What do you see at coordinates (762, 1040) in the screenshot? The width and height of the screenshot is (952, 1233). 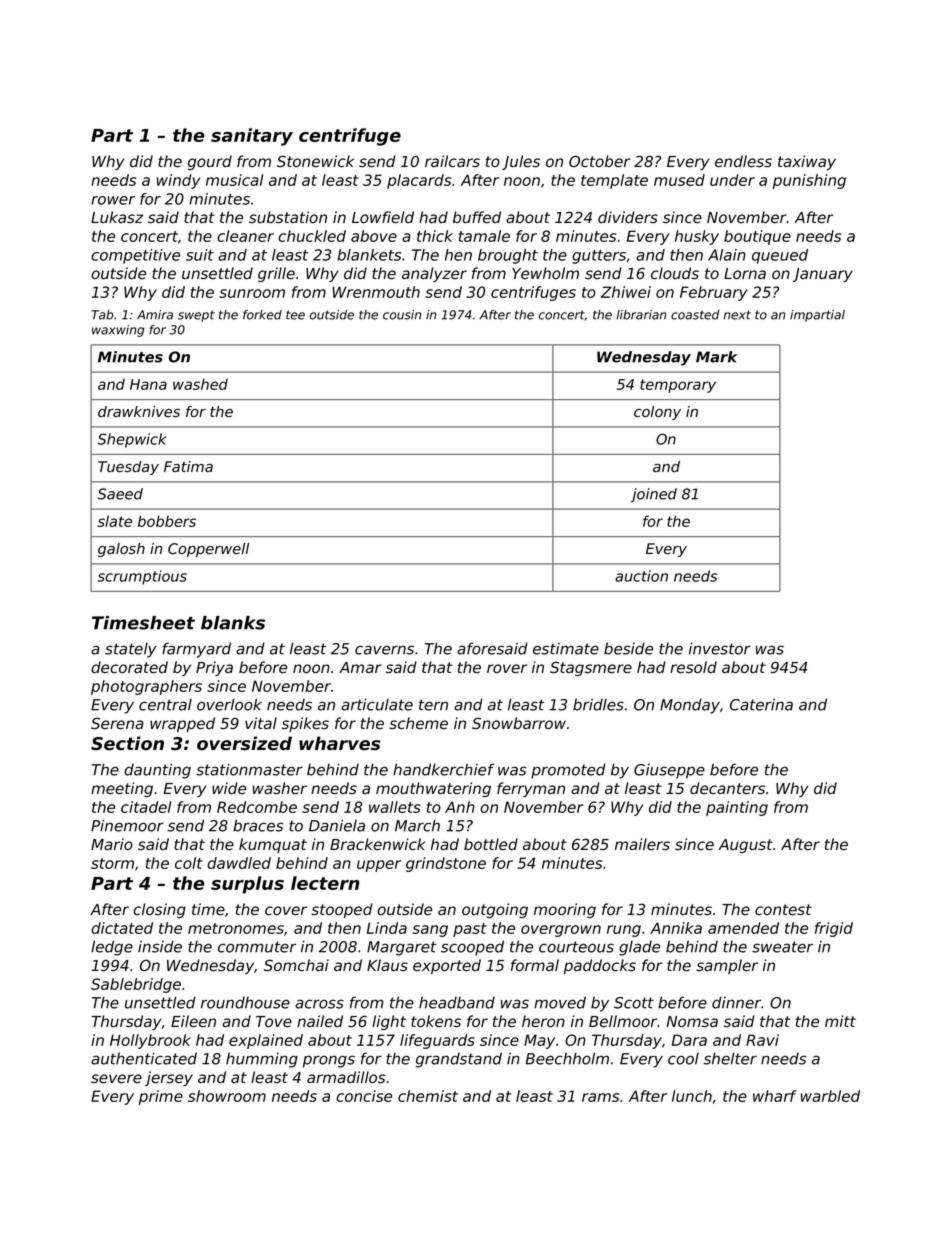 I see `Ravi` at bounding box center [762, 1040].
